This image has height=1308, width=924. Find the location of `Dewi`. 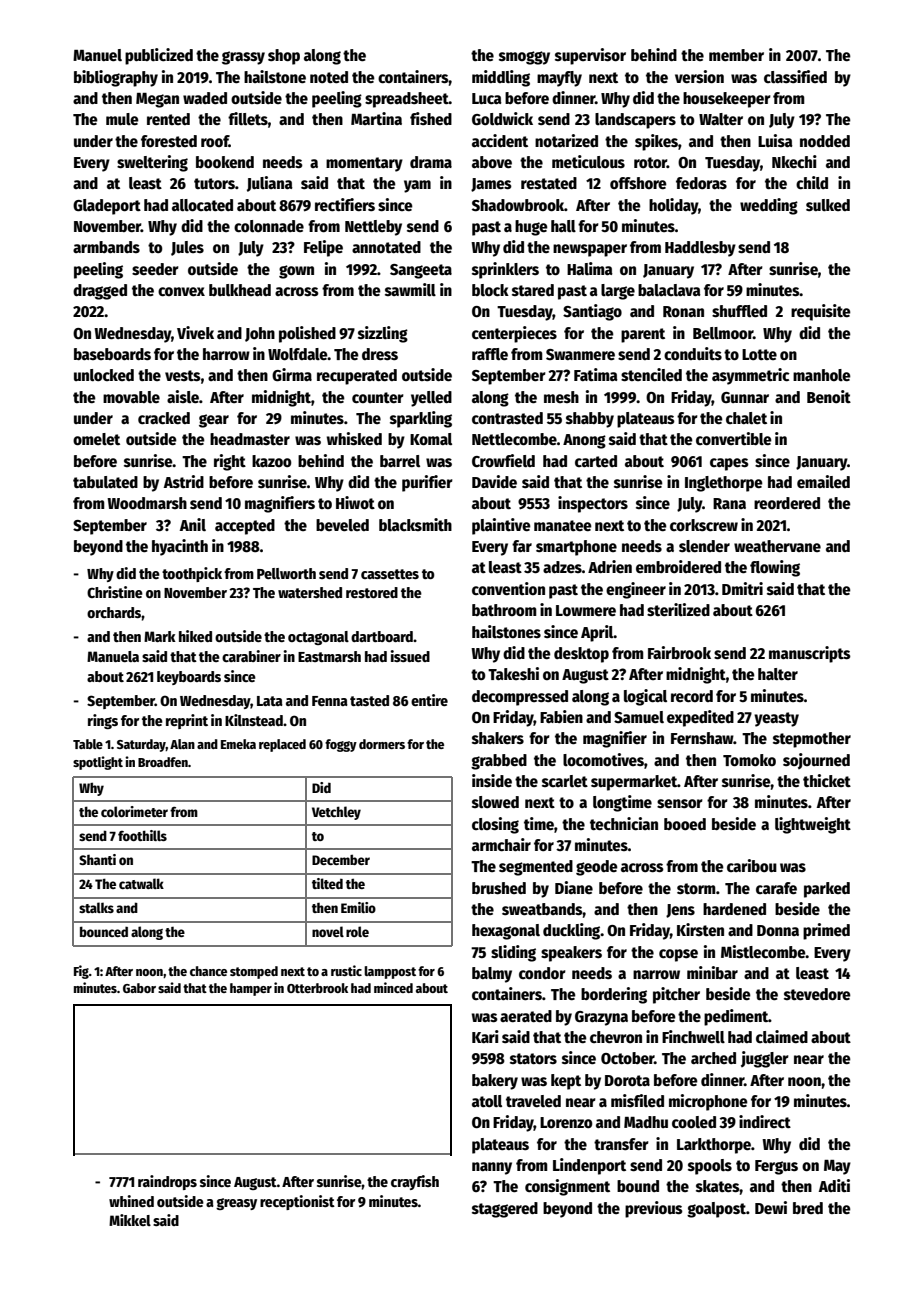

Dewi is located at coordinates (771, 1207).
